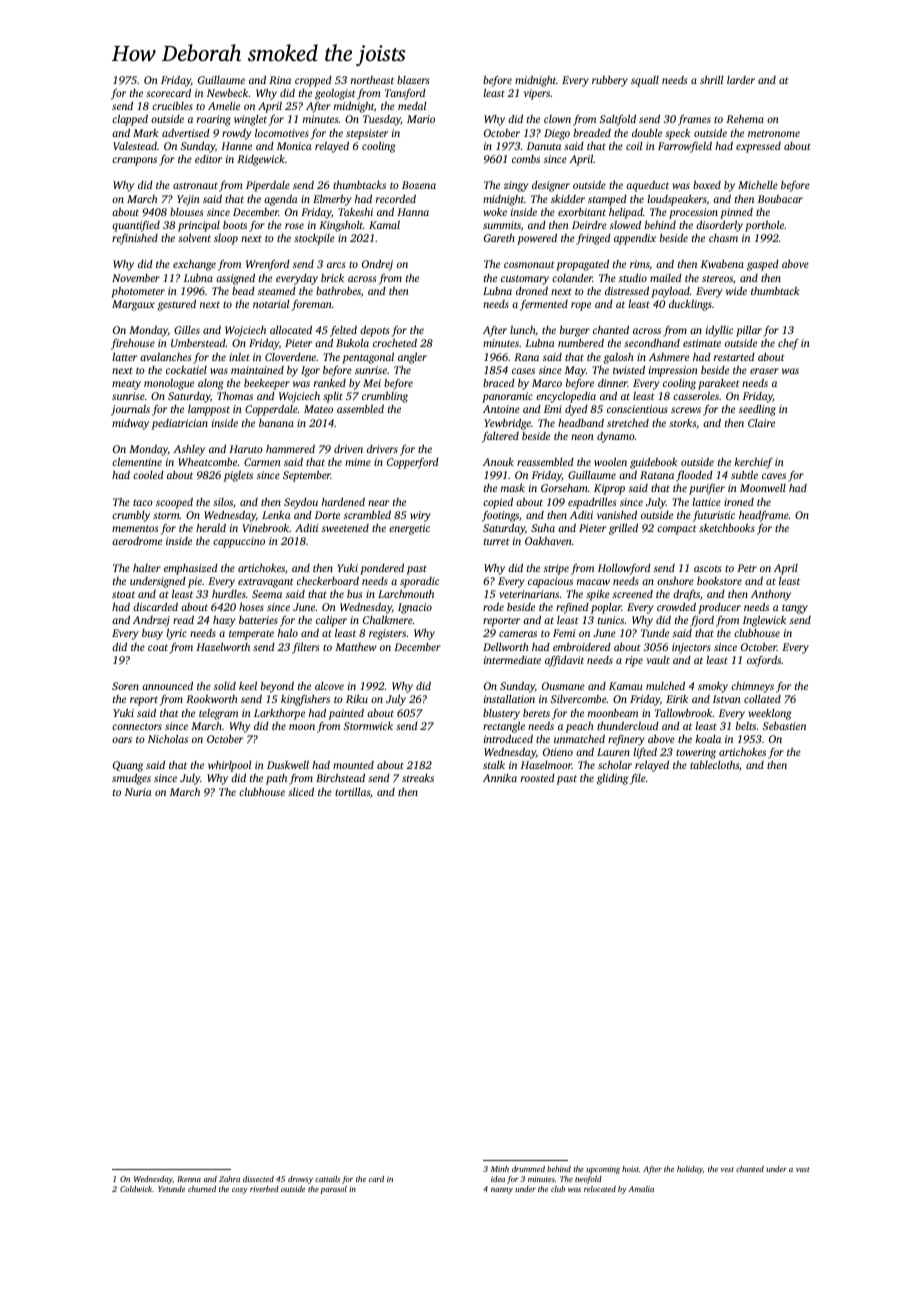  What do you see at coordinates (610, 81) in the document?
I see `rubbery` at bounding box center [610, 81].
